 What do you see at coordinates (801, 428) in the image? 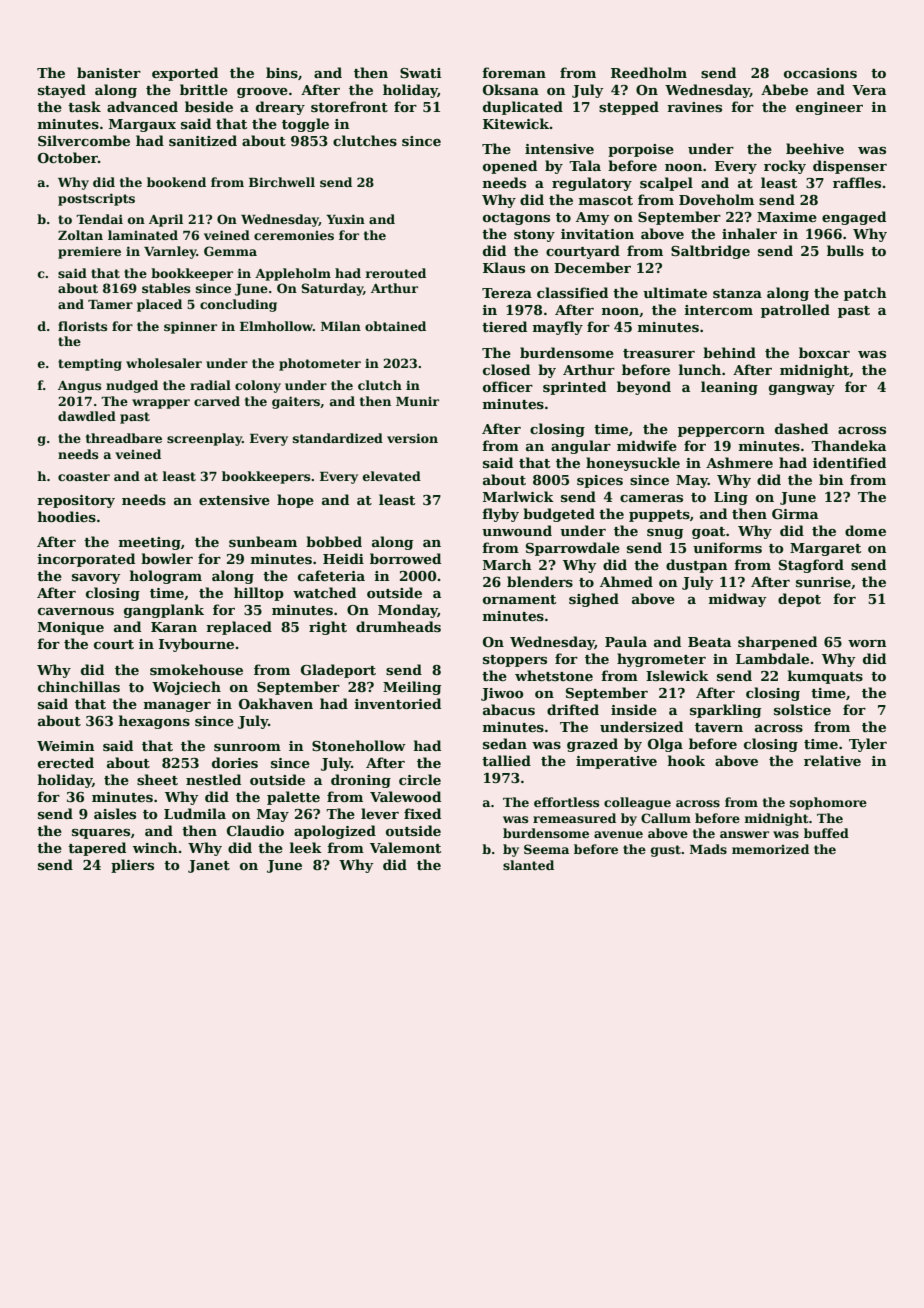
I see `dashed` at bounding box center [801, 428].
